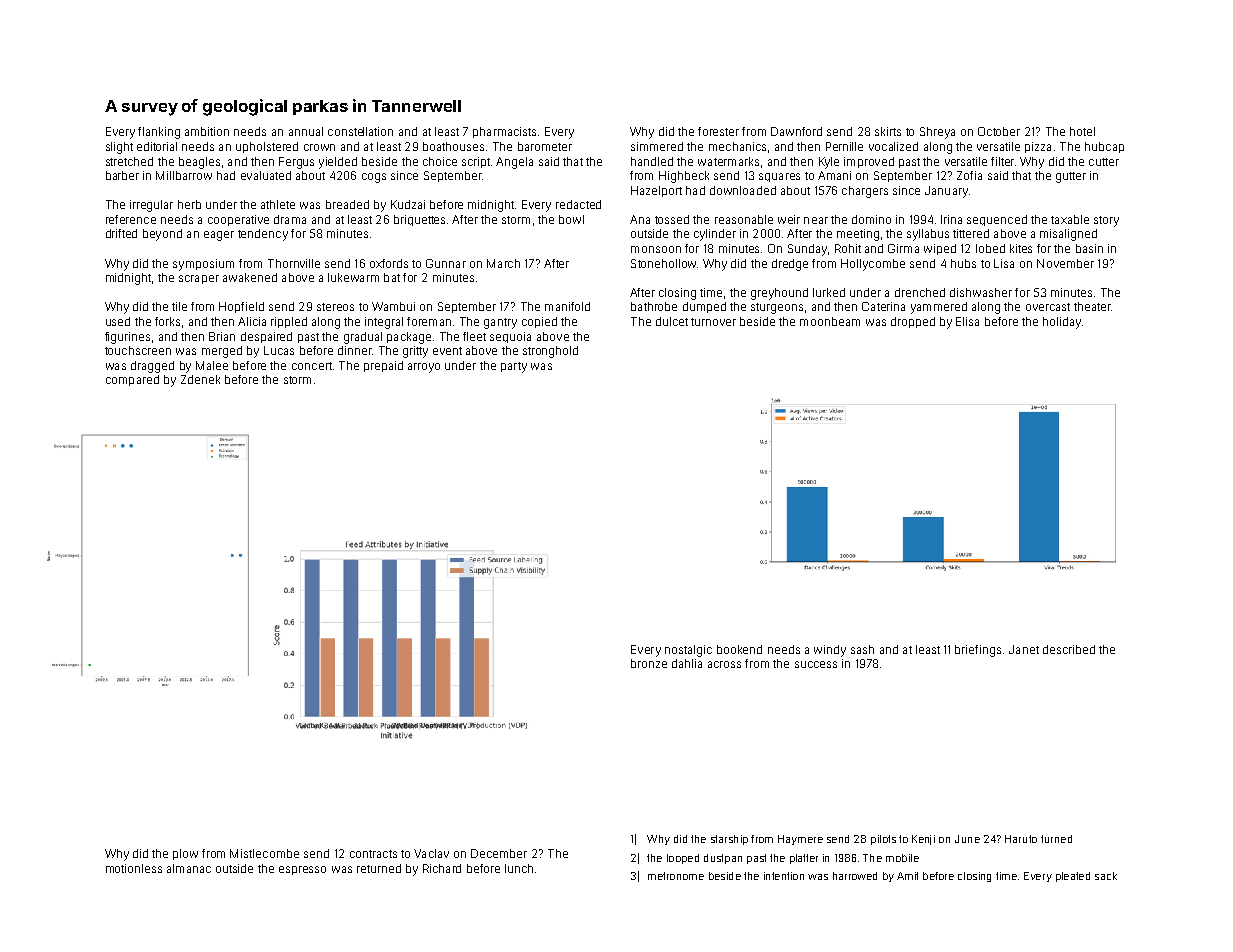  What do you see at coordinates (913, 322) in the screenshot?
I see `dropped` at bounding box center [913, 322].
